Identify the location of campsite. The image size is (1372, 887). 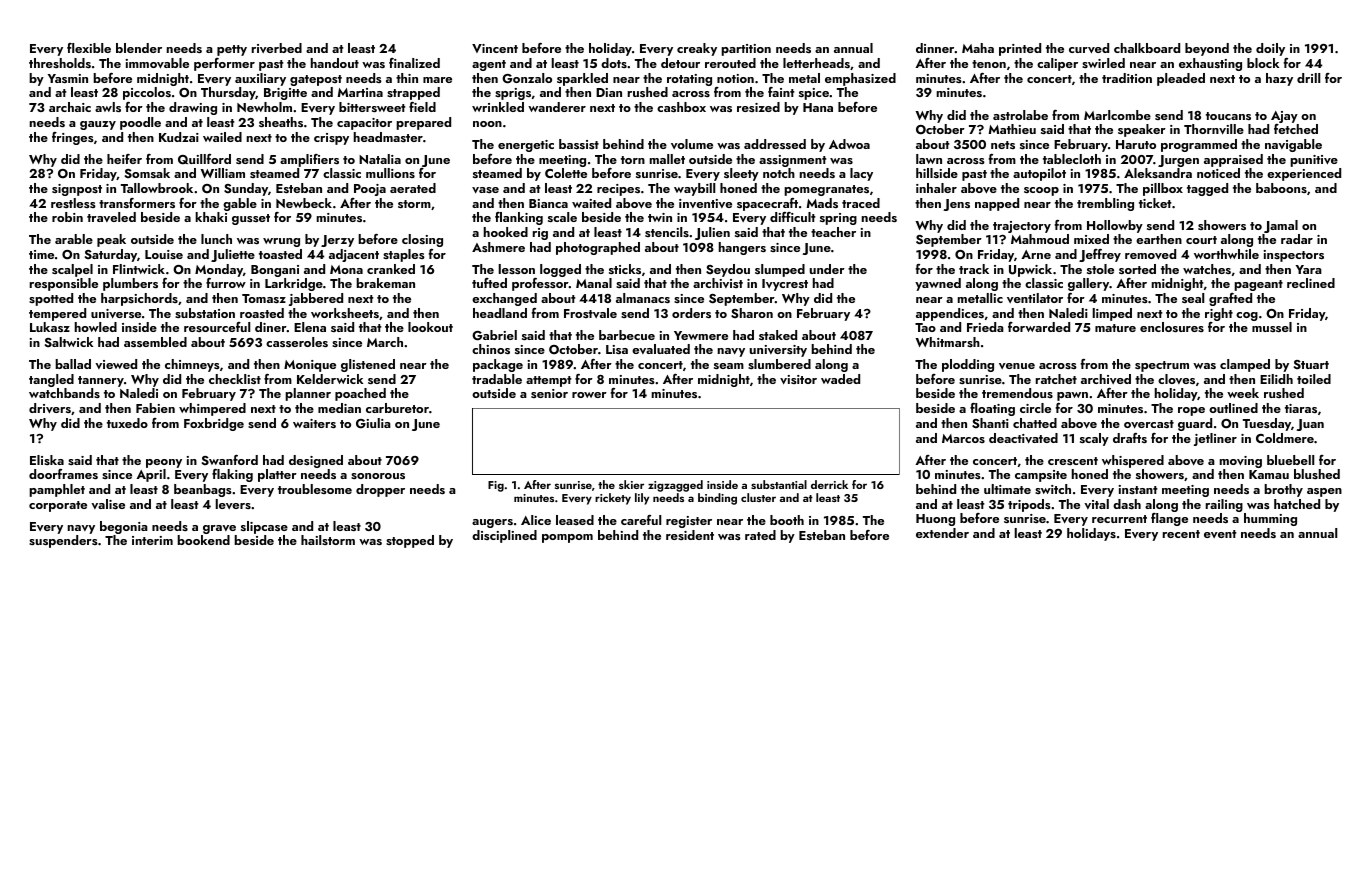
(1041, 476).
